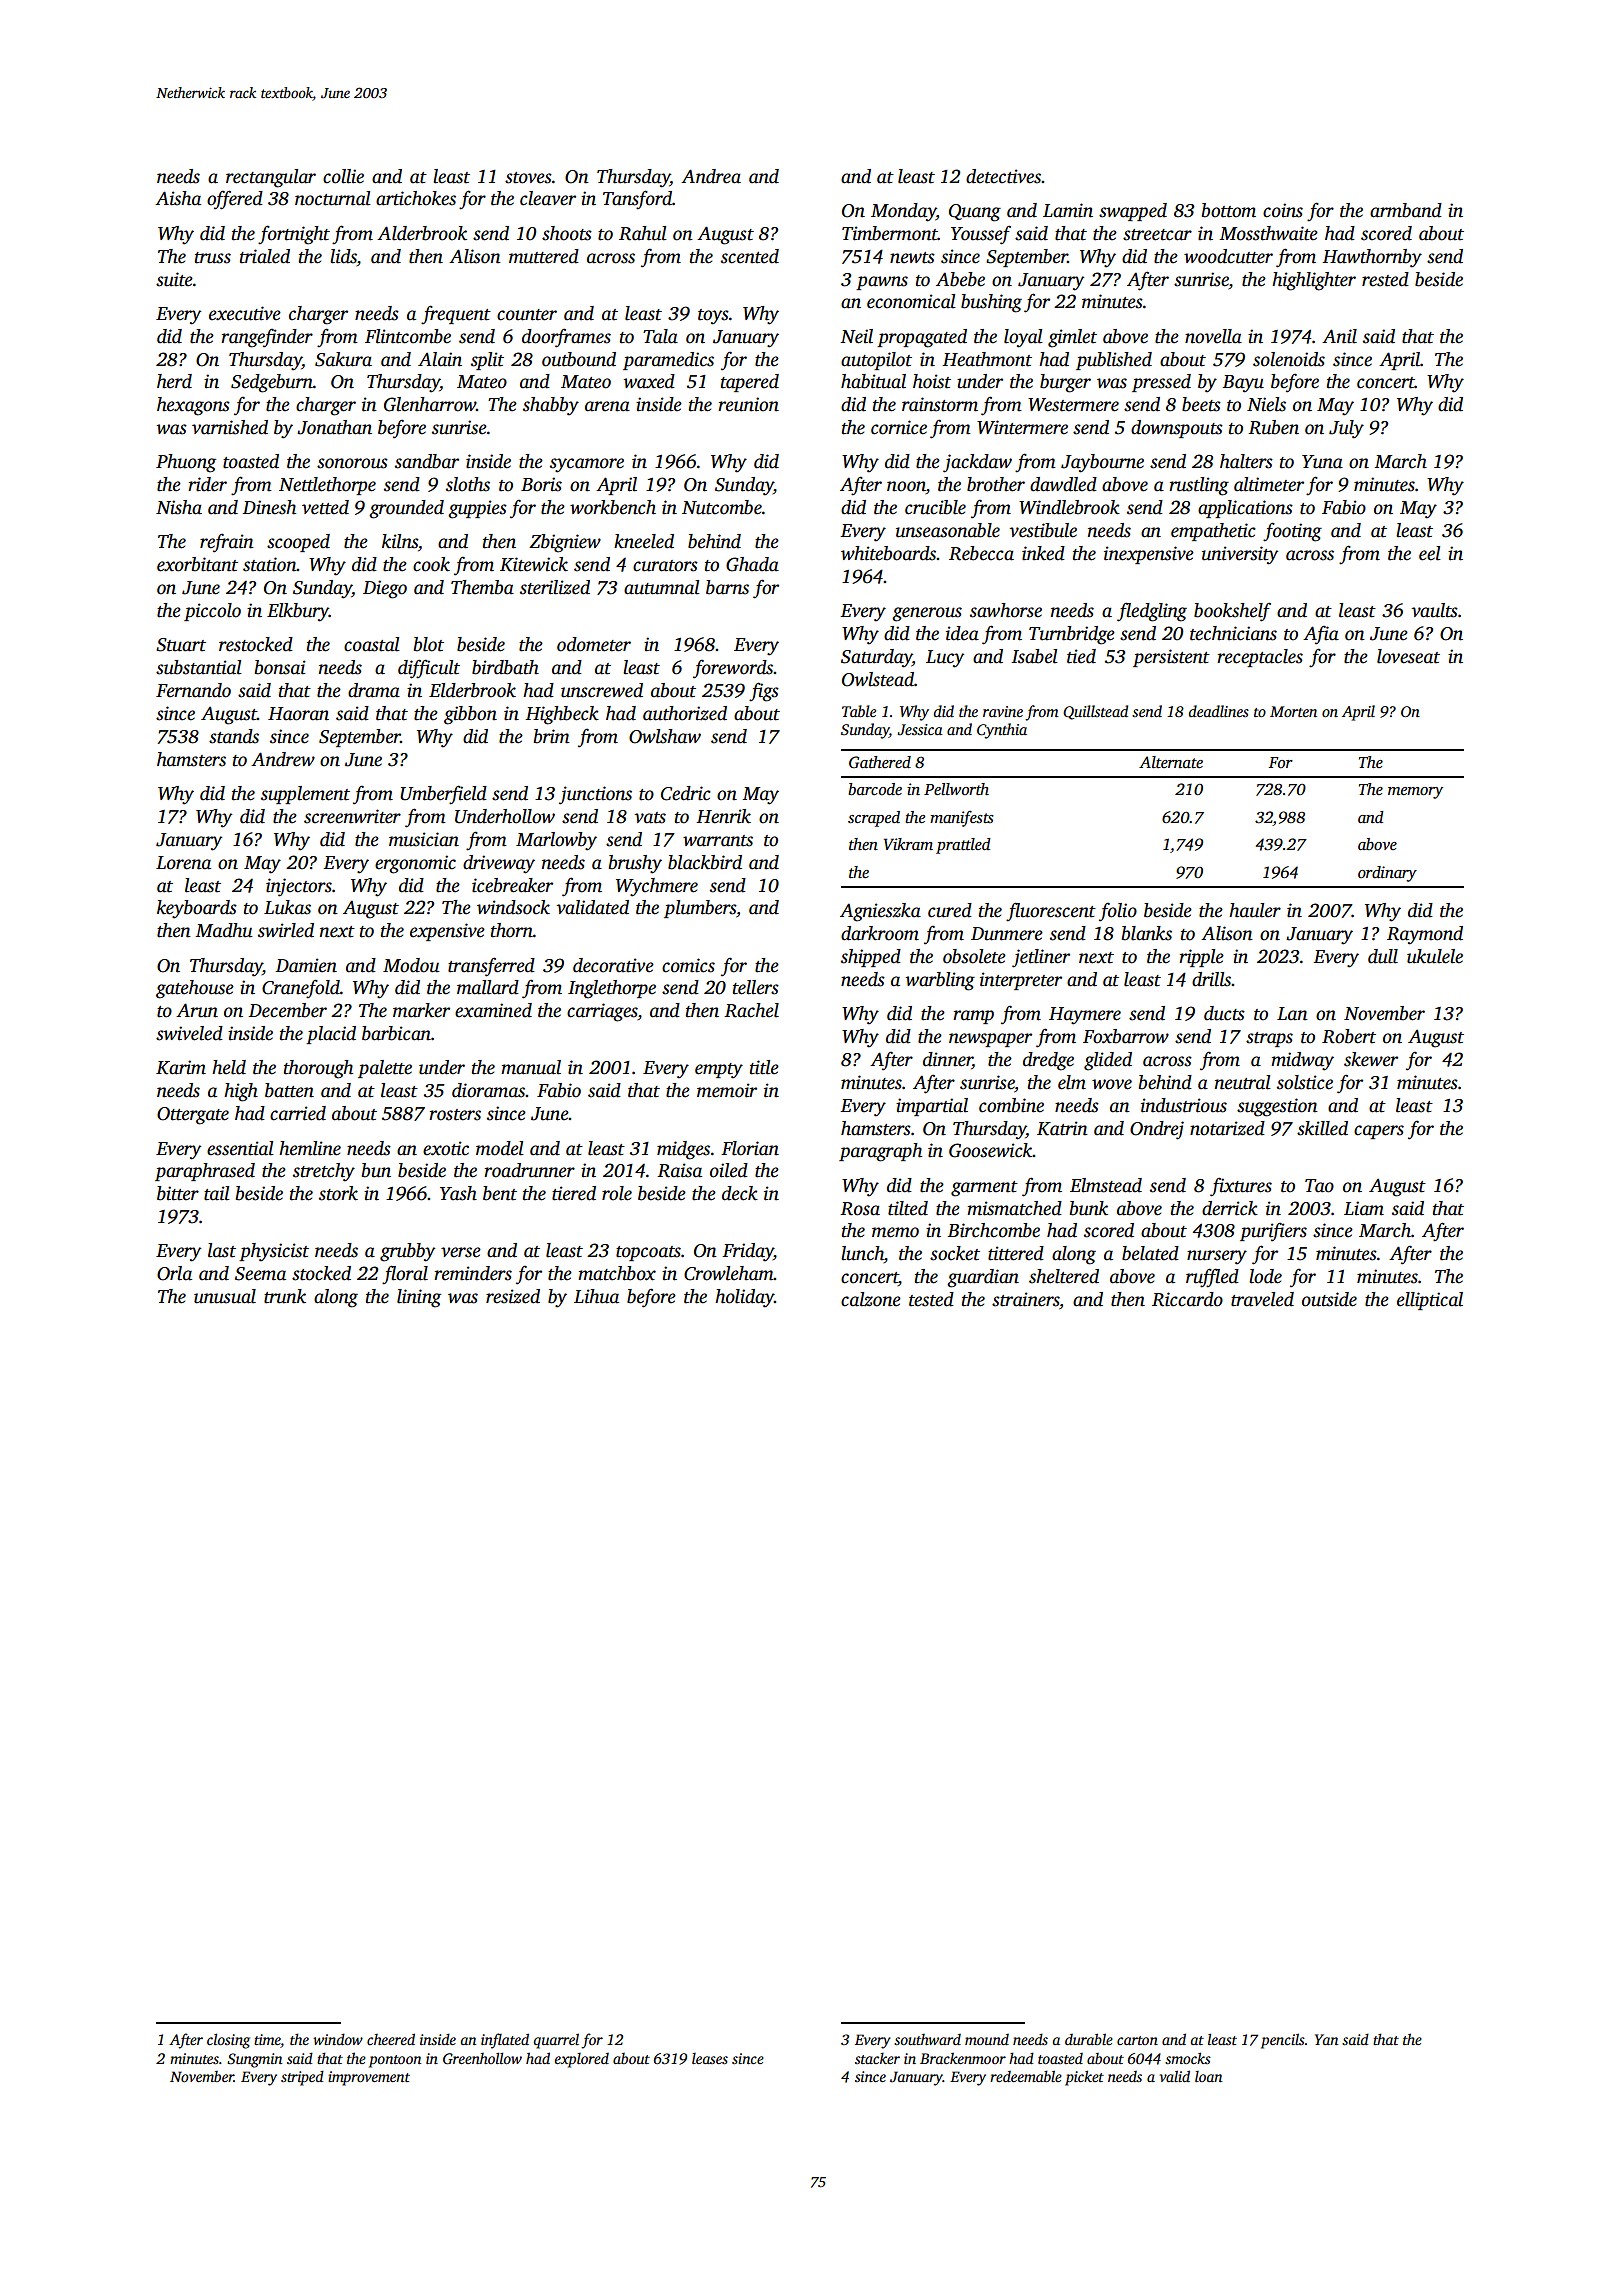  What do you see at coordinates (271, 178) in the screenshot?
I see `rectangular` at bounding box center [271, 178].
